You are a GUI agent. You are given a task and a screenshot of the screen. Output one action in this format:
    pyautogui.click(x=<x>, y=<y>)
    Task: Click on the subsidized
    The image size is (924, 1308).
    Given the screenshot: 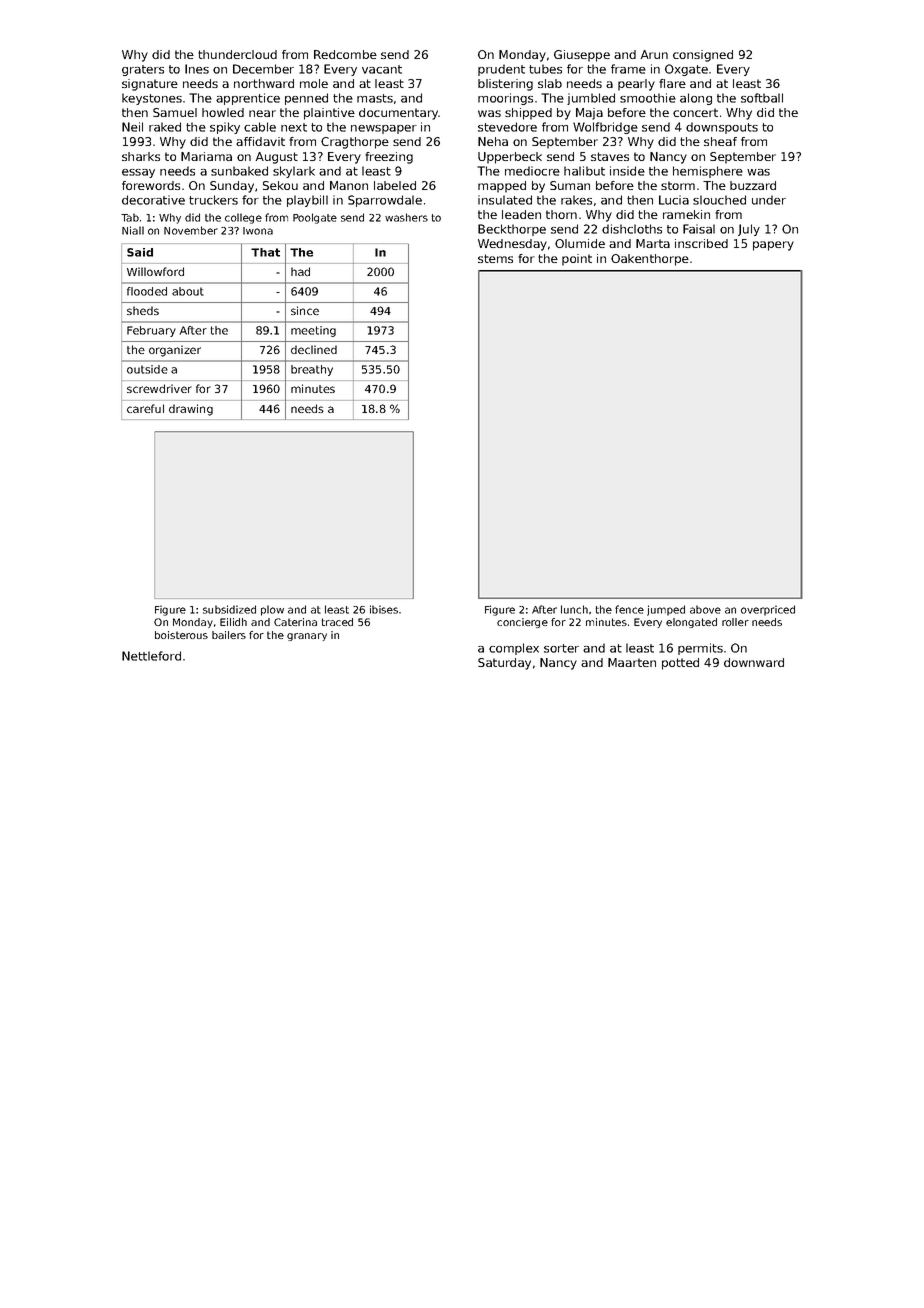 What is the action you would take?
    pyautogui.click(x=229, y=609)
